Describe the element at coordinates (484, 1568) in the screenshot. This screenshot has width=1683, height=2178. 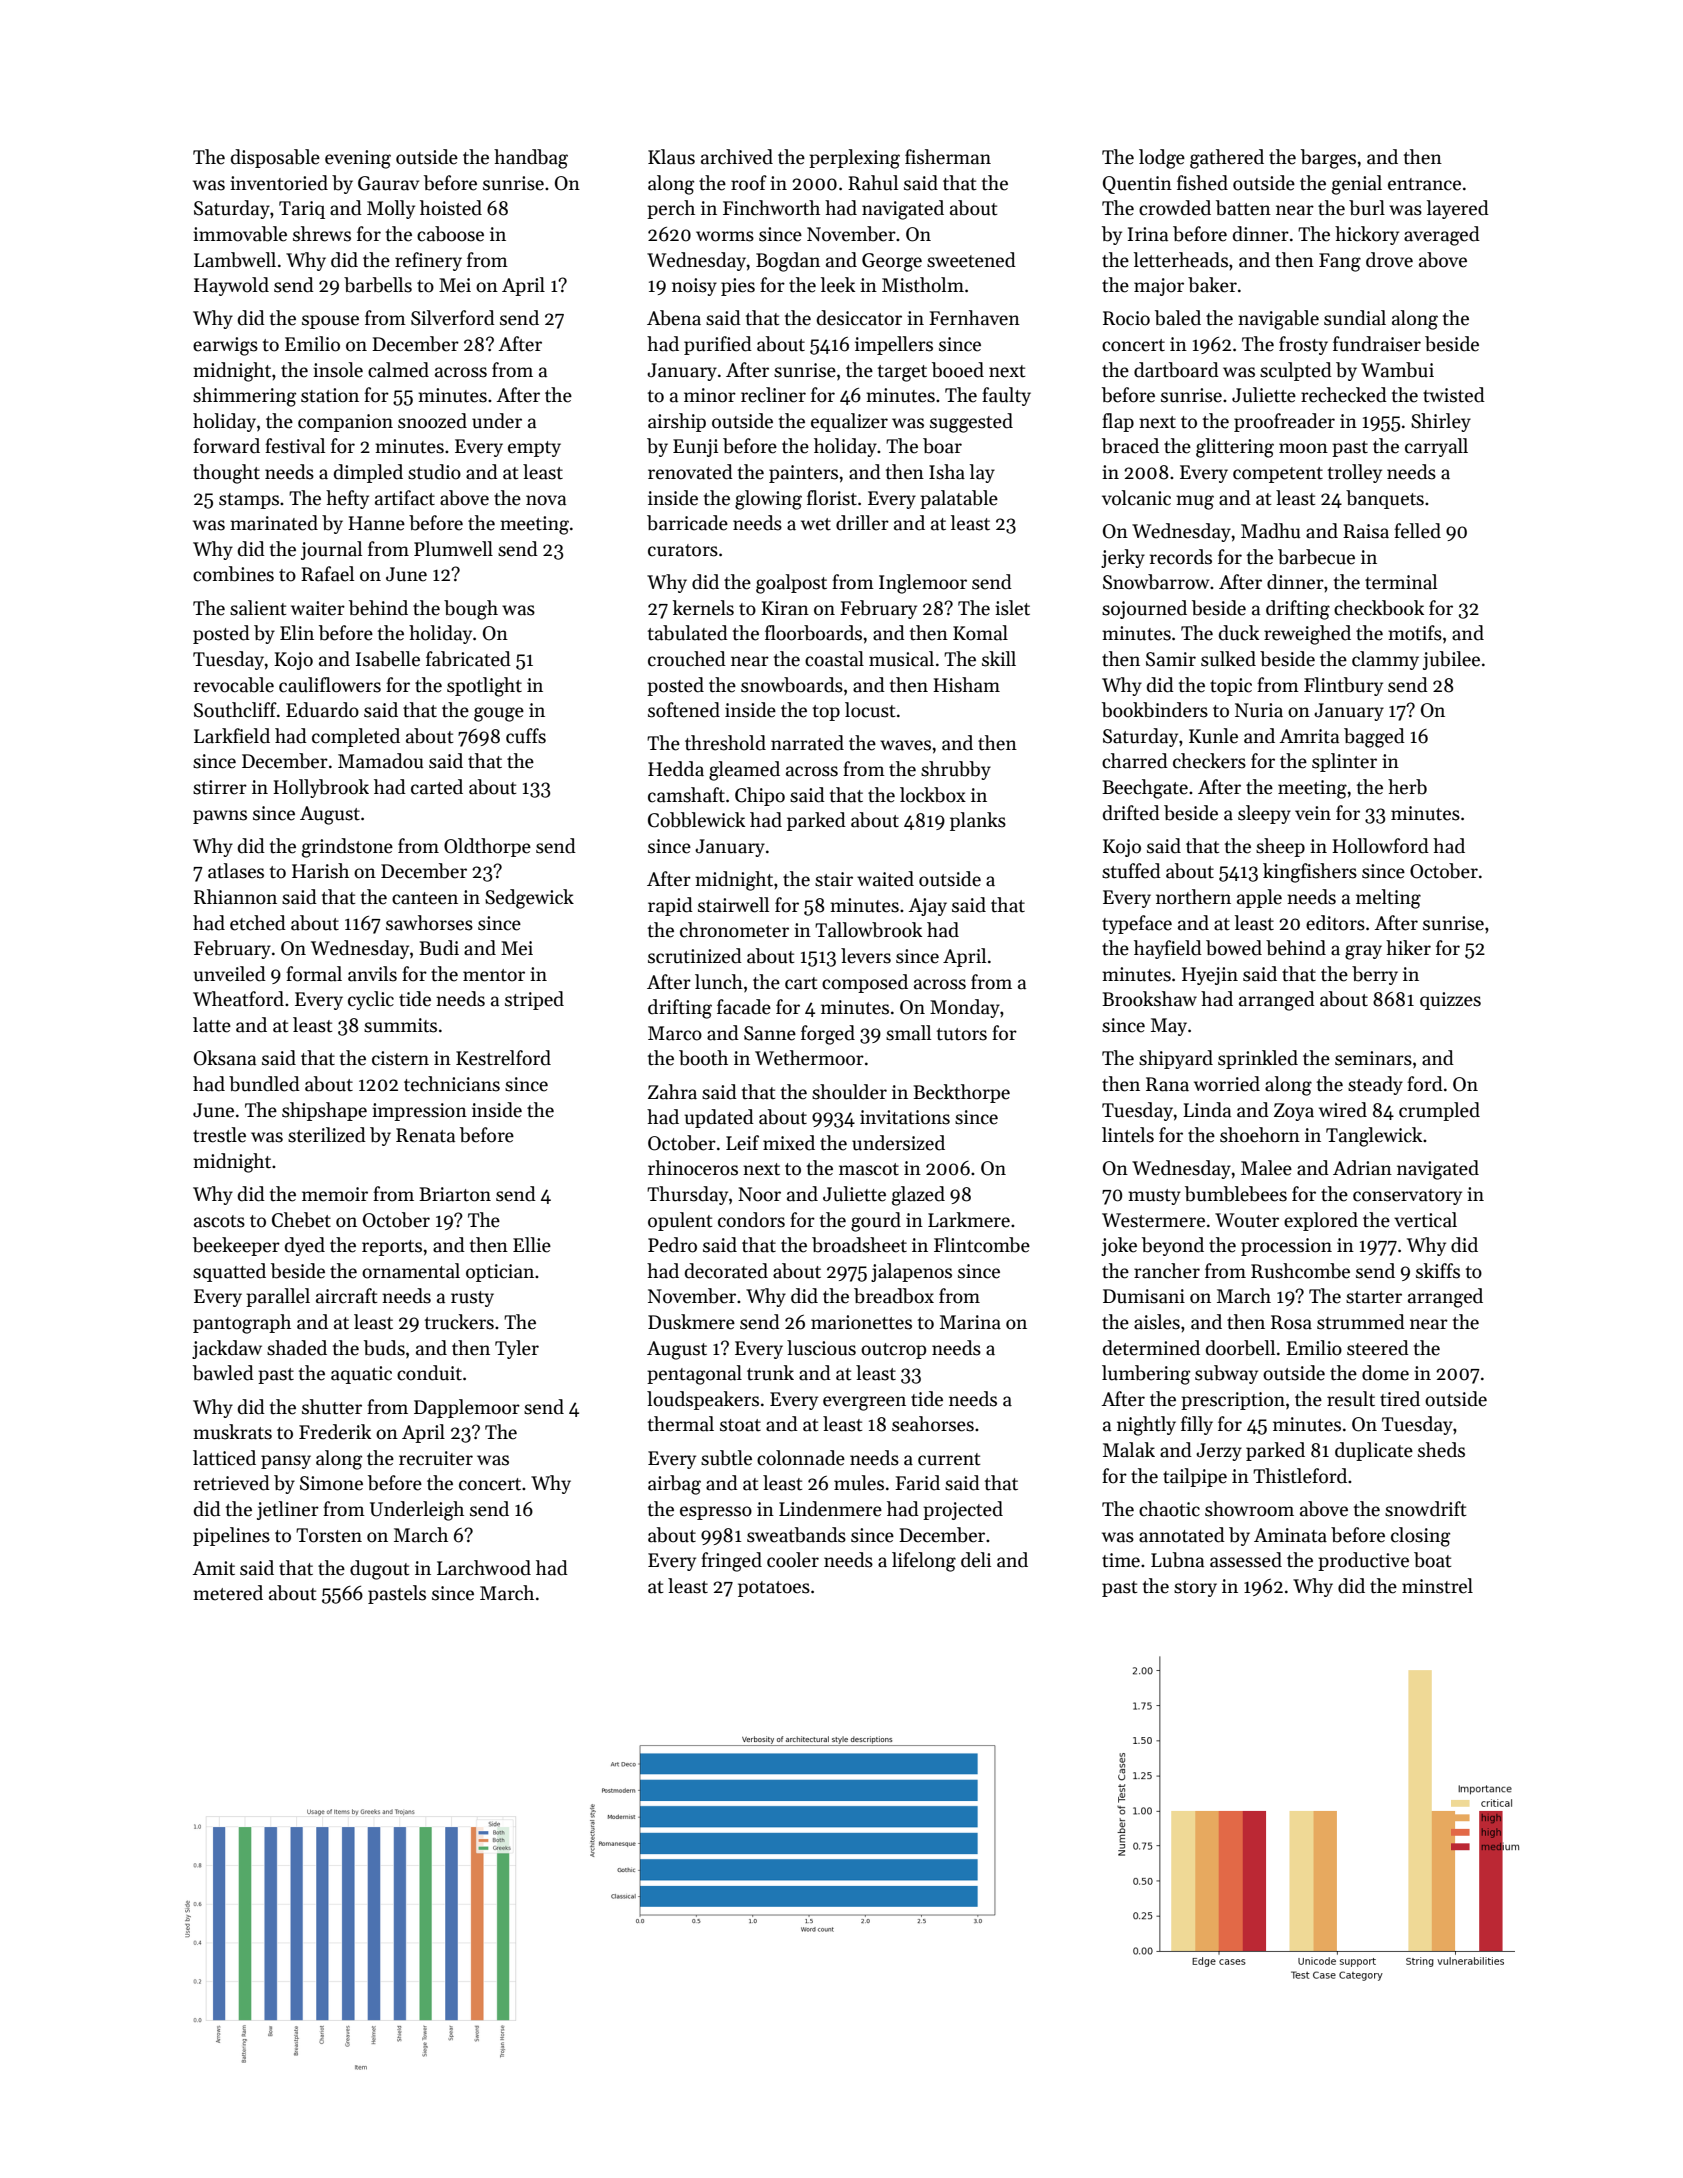
I see `Larchwood` at that location.
